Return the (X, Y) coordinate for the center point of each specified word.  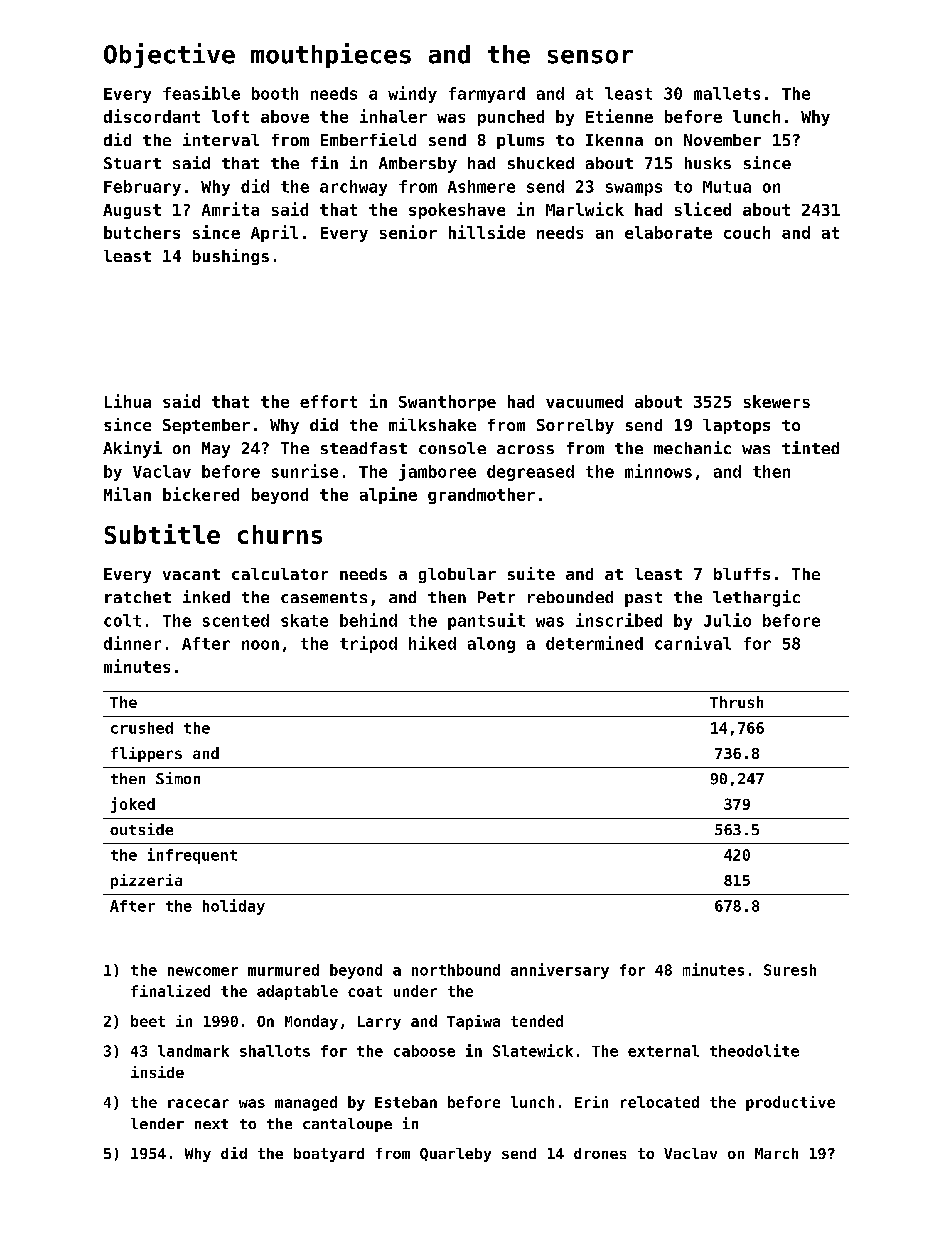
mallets (727, 93)
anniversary (560, 971)
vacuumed (584, 401)
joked (133, 805)
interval (221, 139)
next (211, 1124)
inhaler (393, 116)
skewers (777, 401)
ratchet (138, 597)
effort (328, 401)
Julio (727, 620)
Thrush (736, 702)
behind (368, 620)
